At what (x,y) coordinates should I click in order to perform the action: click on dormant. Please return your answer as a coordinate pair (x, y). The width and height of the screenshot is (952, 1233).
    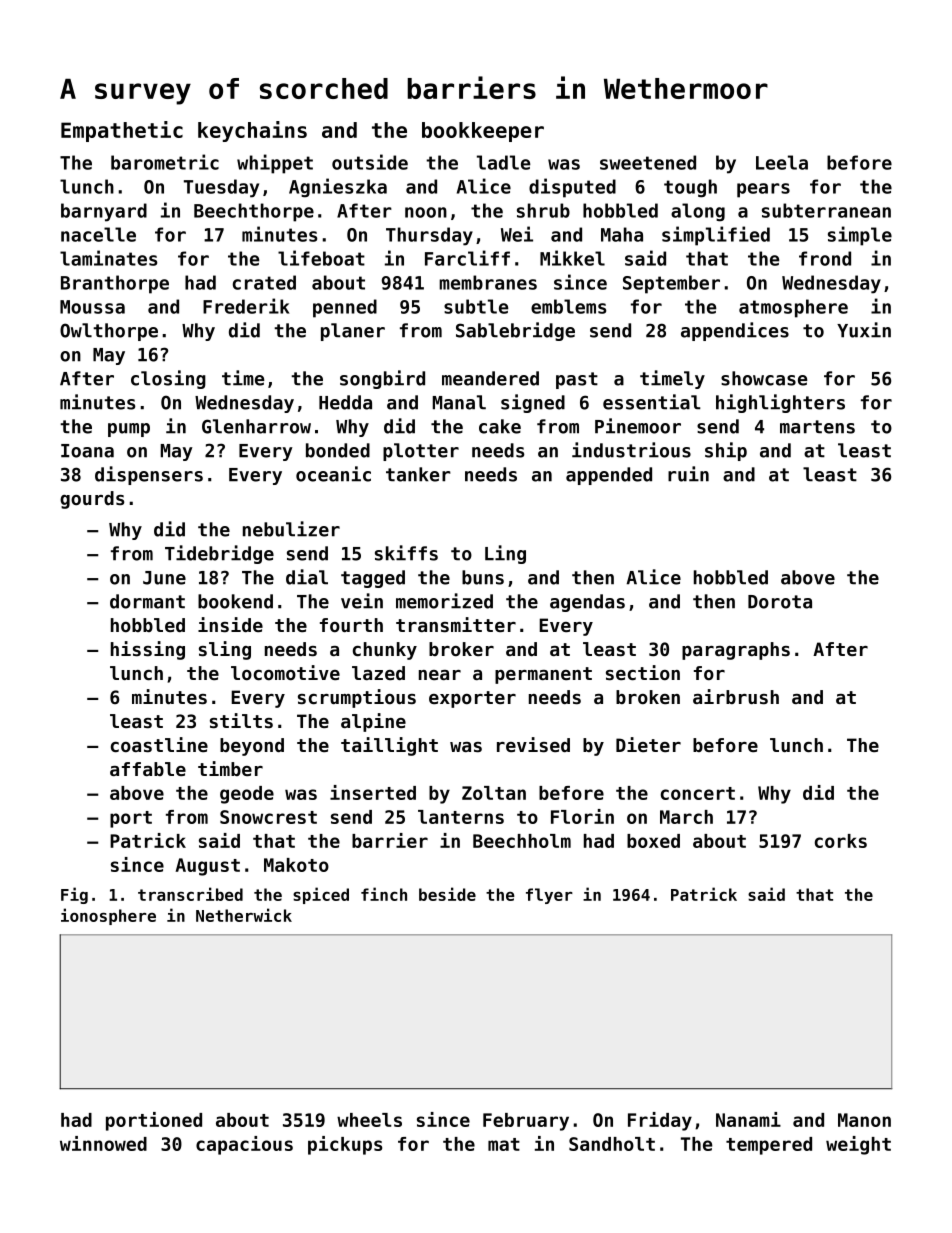
    Looking at the image, I should click on (147, 601).
